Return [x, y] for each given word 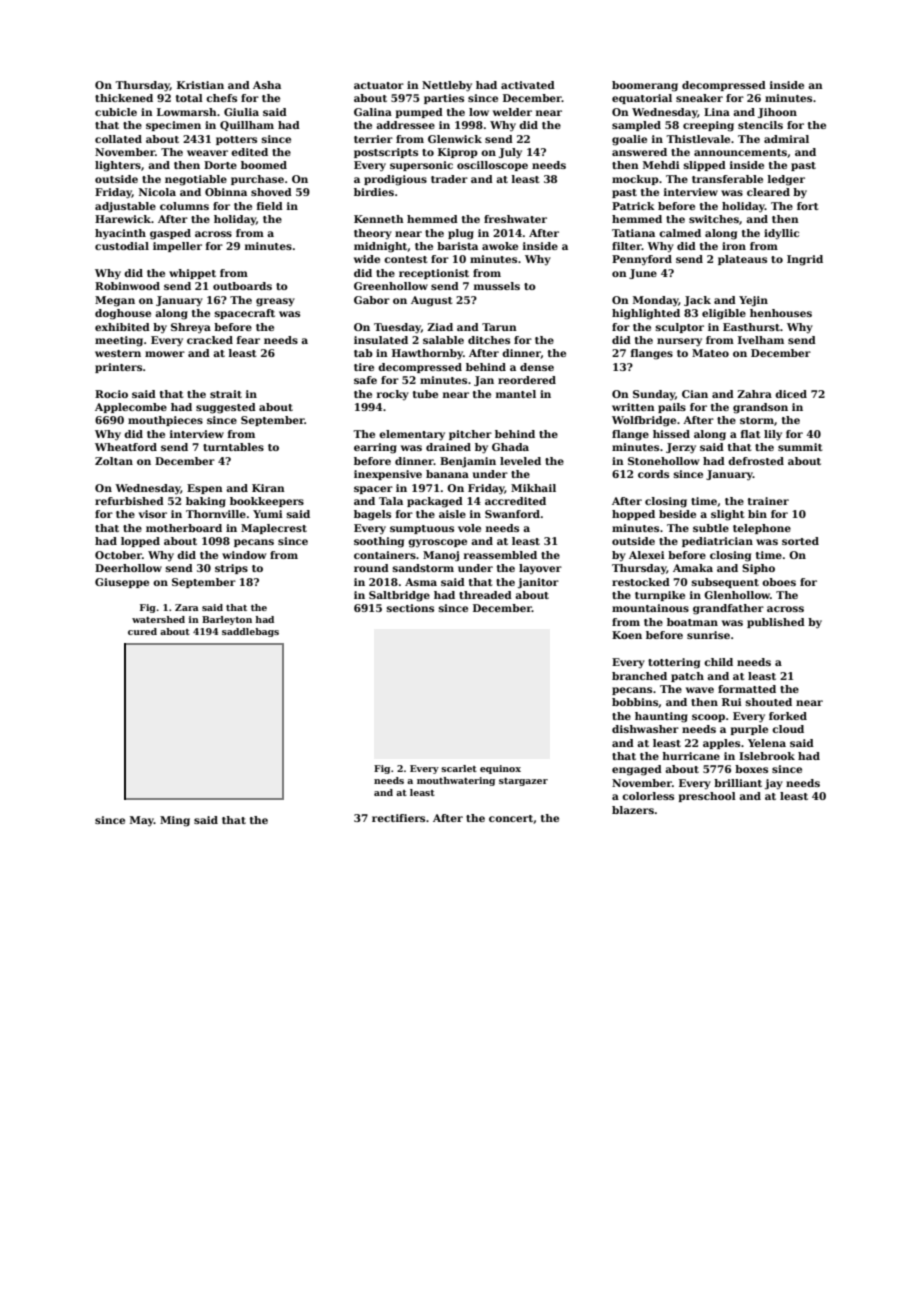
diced [791, 394]
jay [774, 784]
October [118, 555]
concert [511, 818]
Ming [175, 821]
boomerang [645, 86]
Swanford [512, 514]
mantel [516, 394]
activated [528, 85]
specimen [173, 126]
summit [800, 447]
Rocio [111, 394]
